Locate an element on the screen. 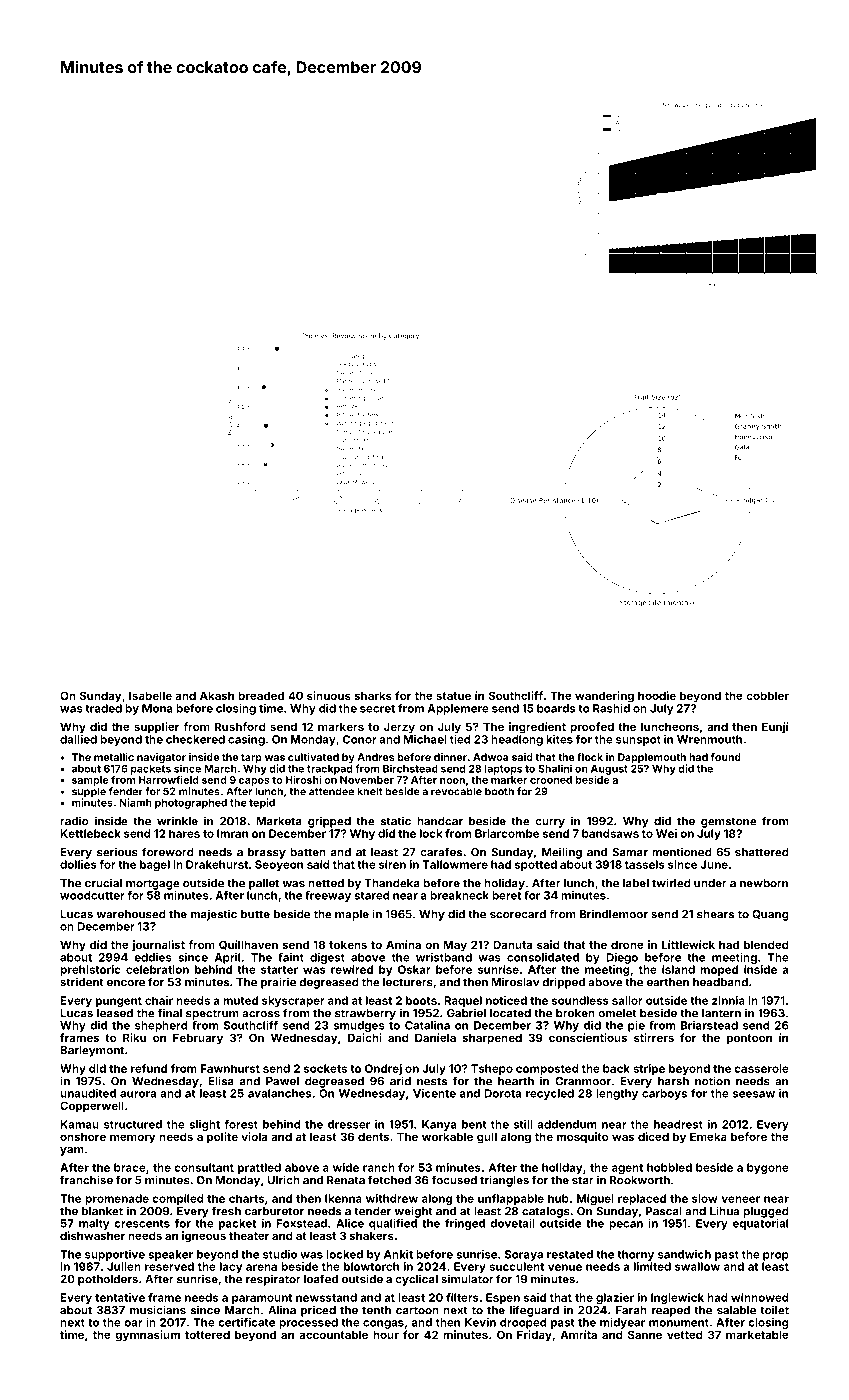  celebration is located at coordinates (157, 969).
